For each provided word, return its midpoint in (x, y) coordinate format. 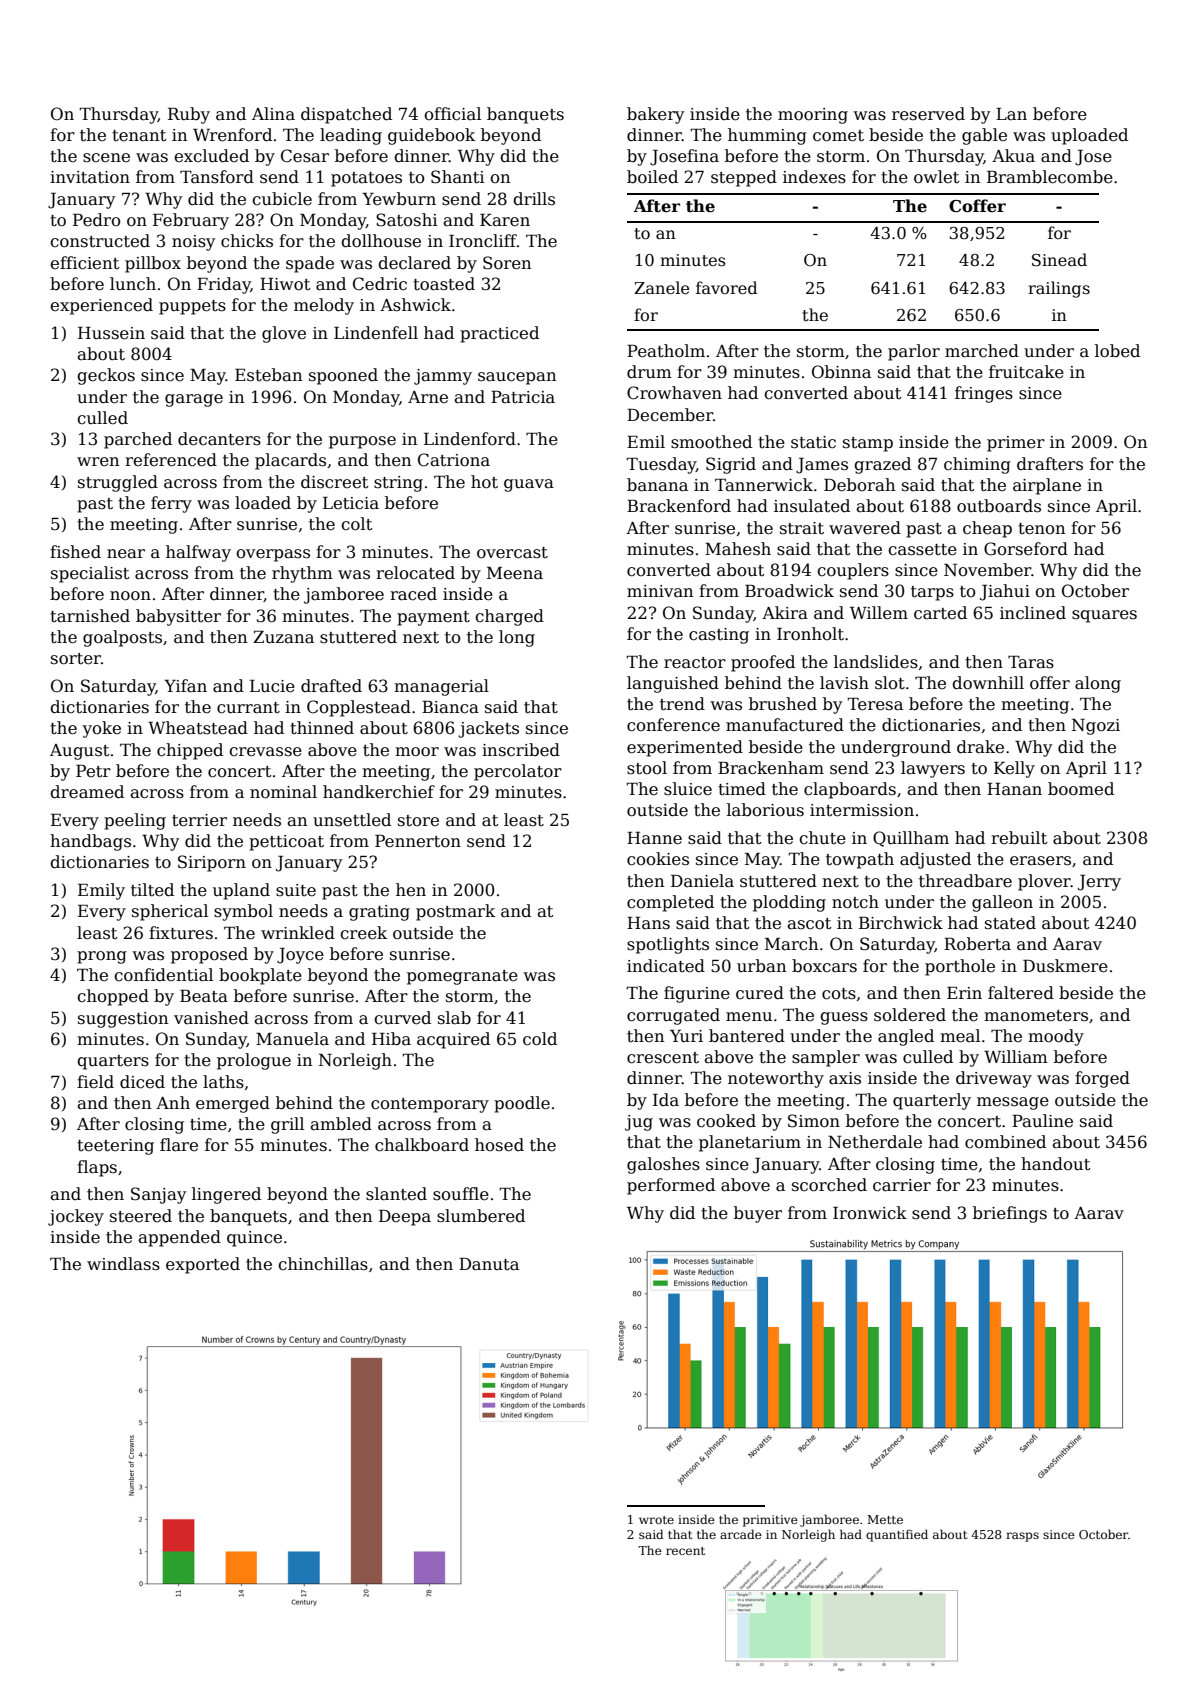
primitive (770, 1521)
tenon (1041, 529)
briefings (1010, 1214)
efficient (84, 263)
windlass (123, 1264)
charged (509, 617)
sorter (76, 659)
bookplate (260, 976)
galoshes (663, 1165)
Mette (885, 1519)
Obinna (841, 372)
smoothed (711, 442)
